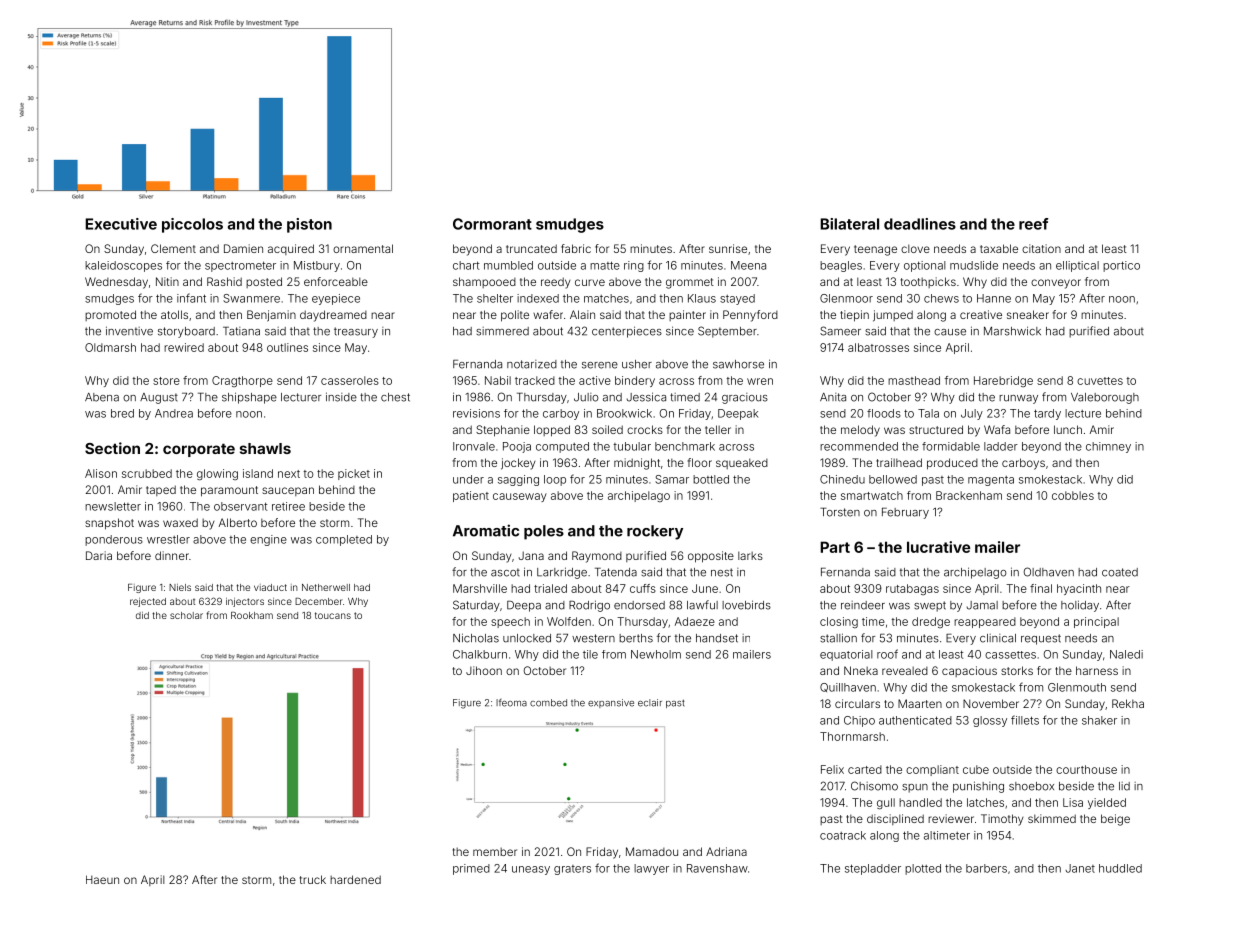 This screenshot has height=952, width=1233. What do you see at coordinates (333, 615) in the screenshot?
I see `toucans` at bounding box center [333, 615].
